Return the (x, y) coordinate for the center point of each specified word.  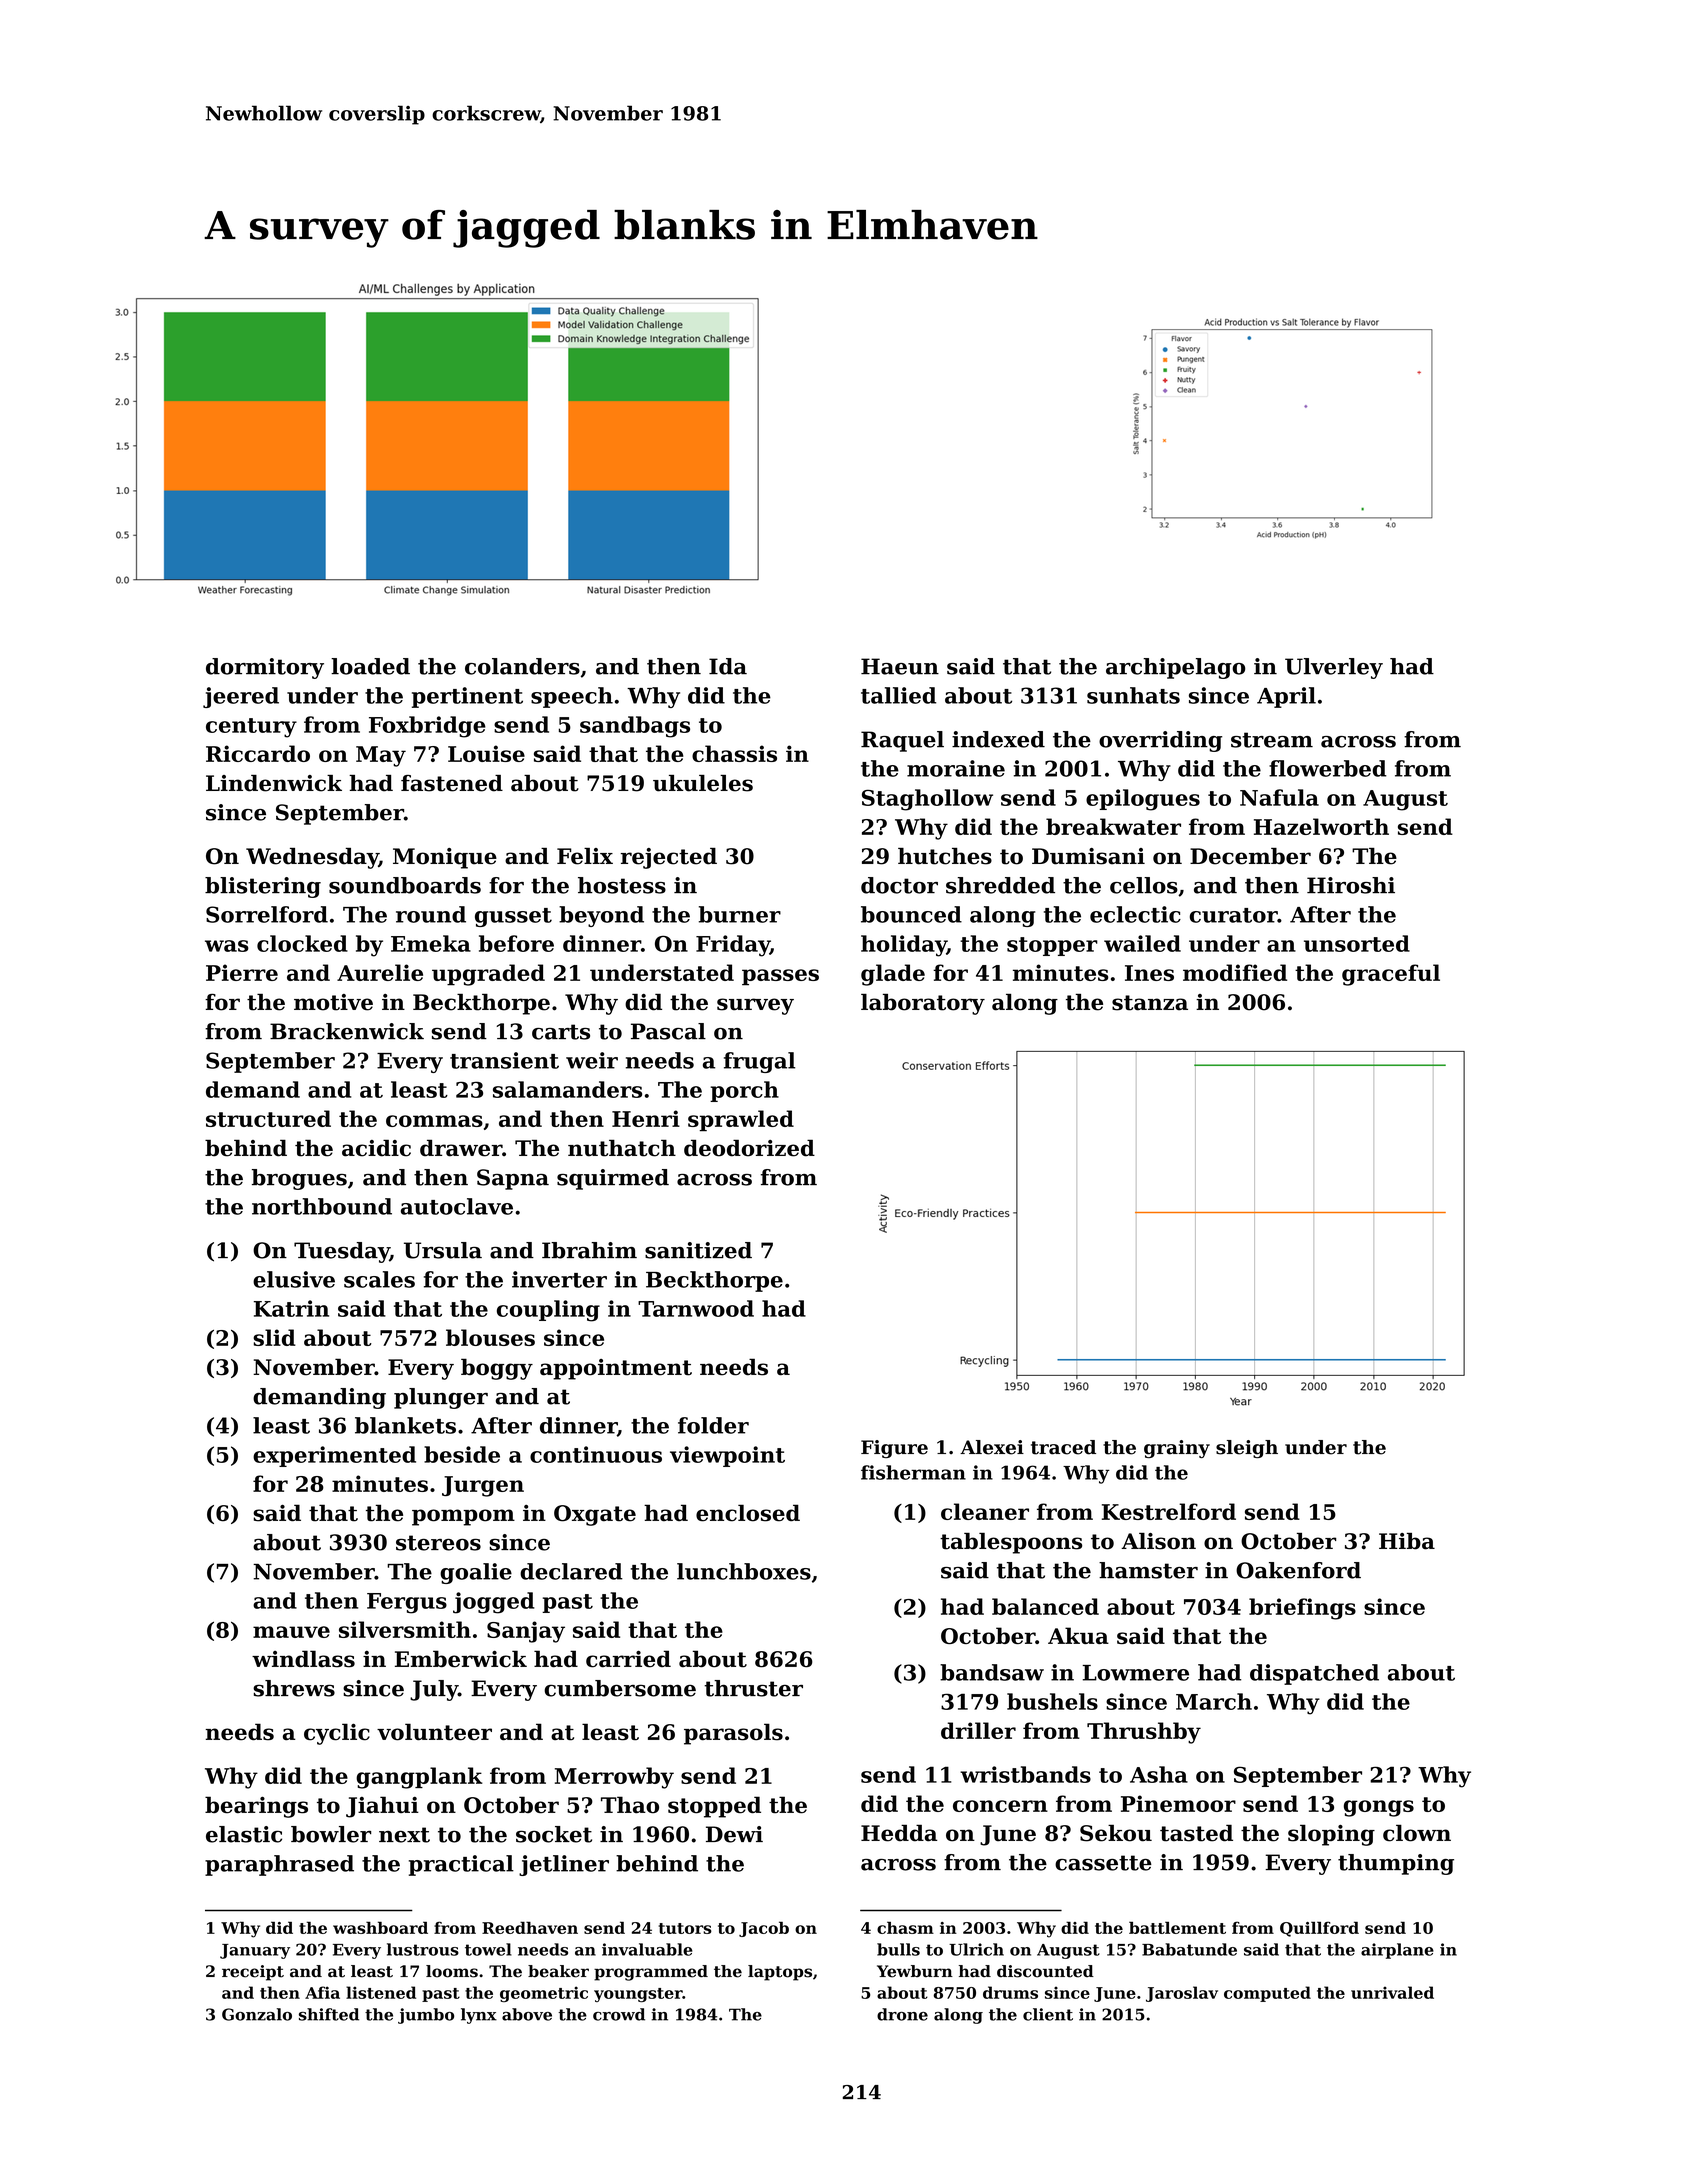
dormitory (265, 668)
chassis (734, 753)
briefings (1302, 1609)
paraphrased (279, 1865)
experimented (334, 1456)
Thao (630, 1805)
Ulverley (1334, 668)
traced (1063, 1447)
